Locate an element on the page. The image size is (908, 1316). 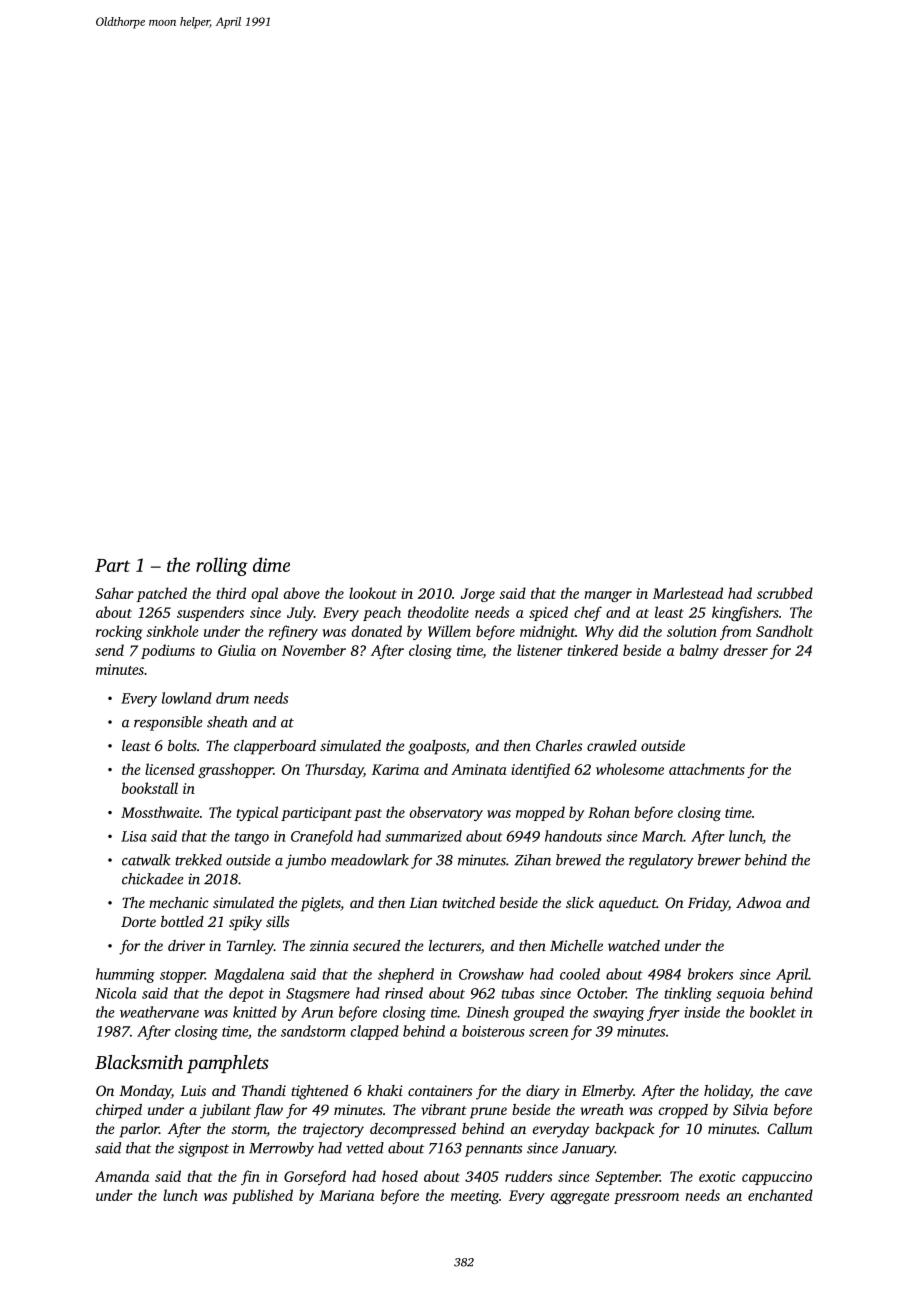
Marlestead is located at coordinates (688, 593).
